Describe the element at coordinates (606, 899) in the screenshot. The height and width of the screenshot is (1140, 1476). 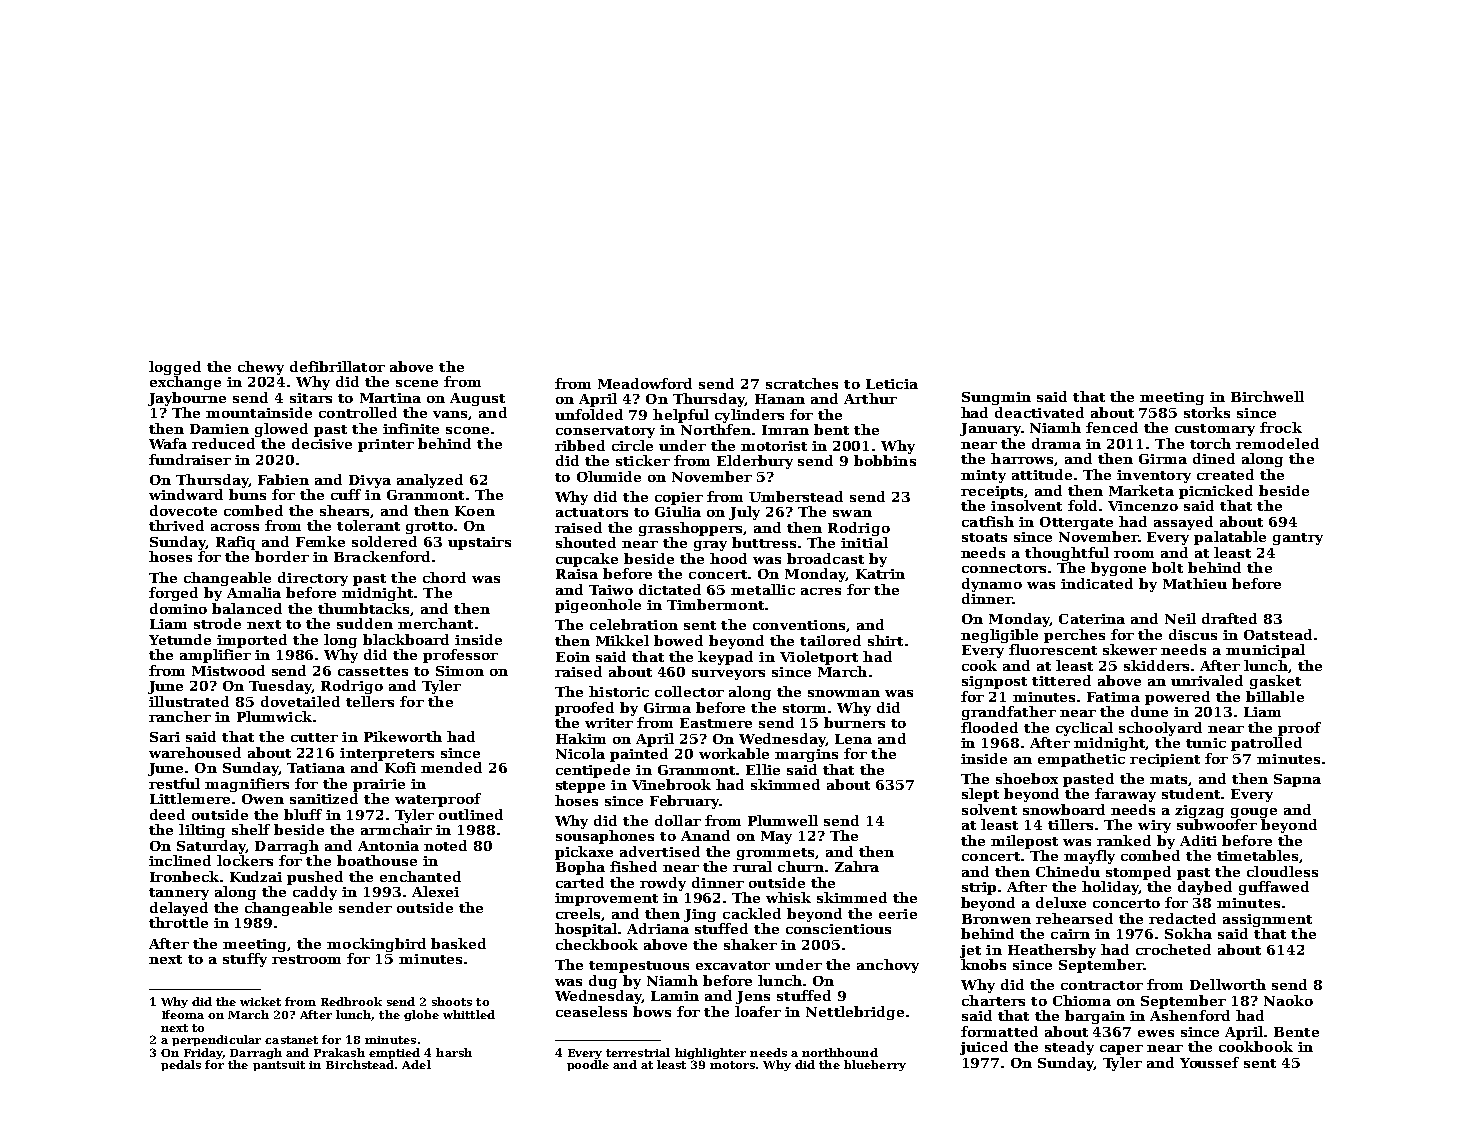
I see `improvement` at that location.
